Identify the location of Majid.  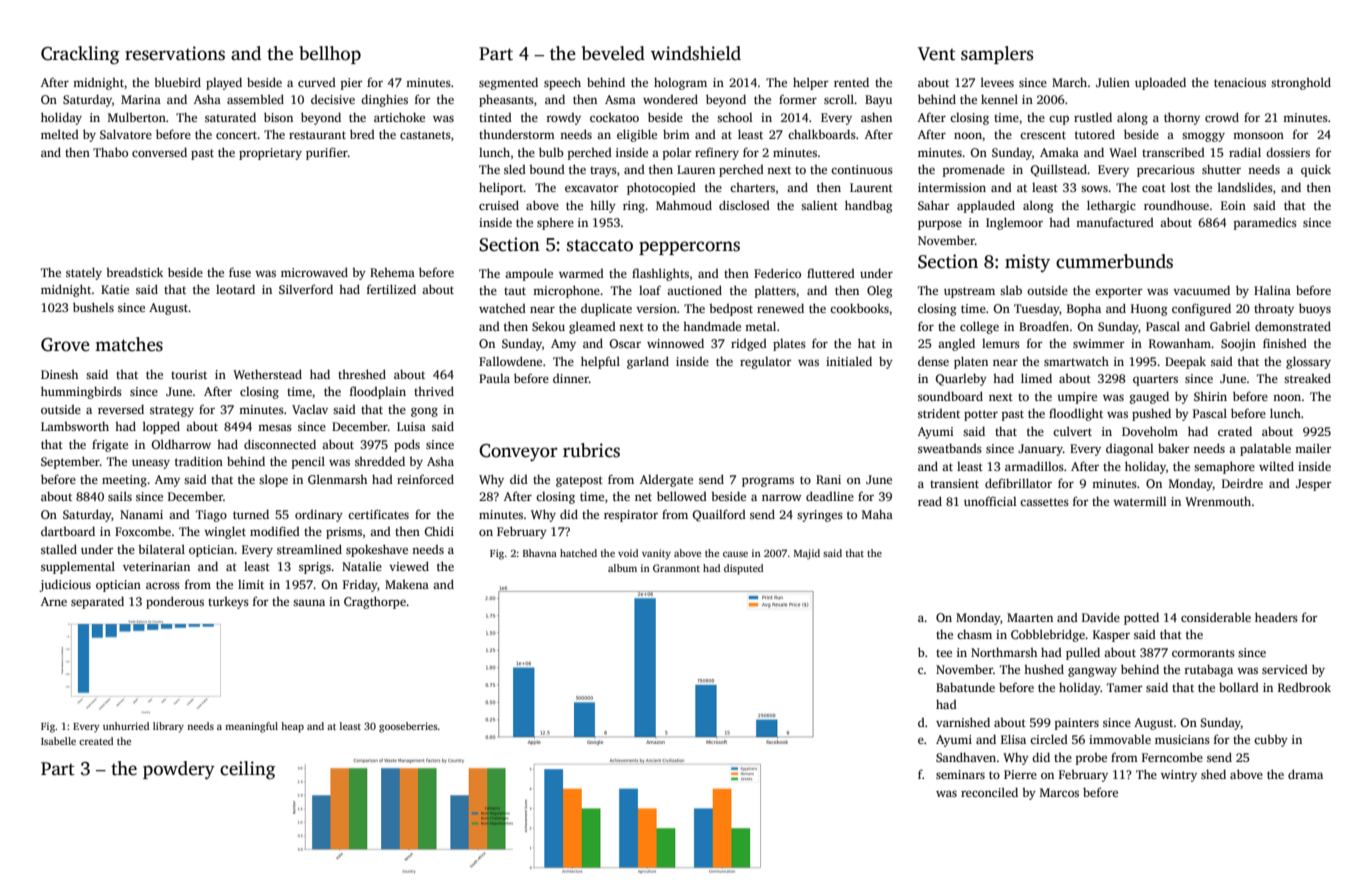
(807, 554).
